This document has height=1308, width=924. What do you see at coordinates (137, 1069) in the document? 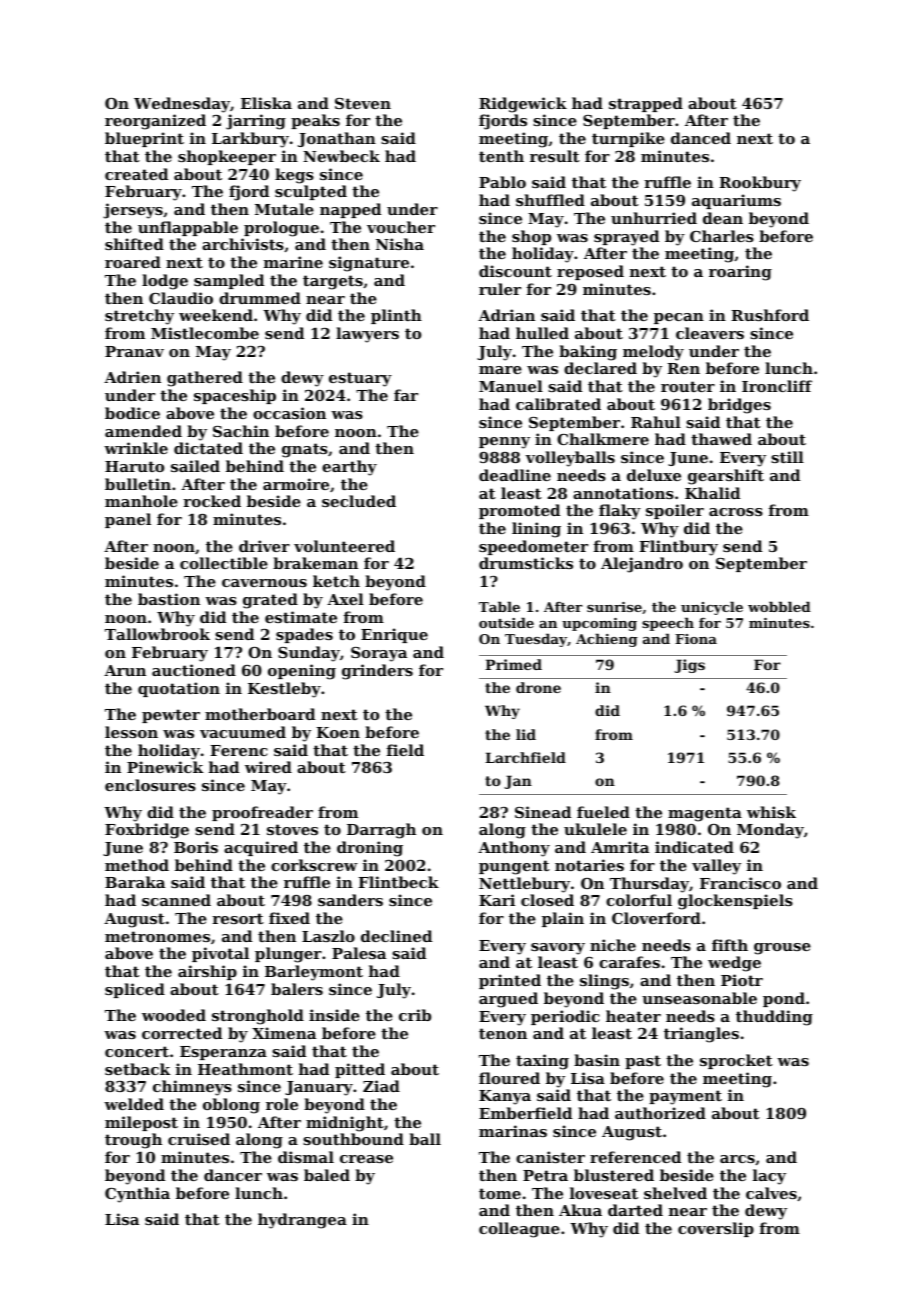
I see `setback` at bounding box center [137, 1069].
